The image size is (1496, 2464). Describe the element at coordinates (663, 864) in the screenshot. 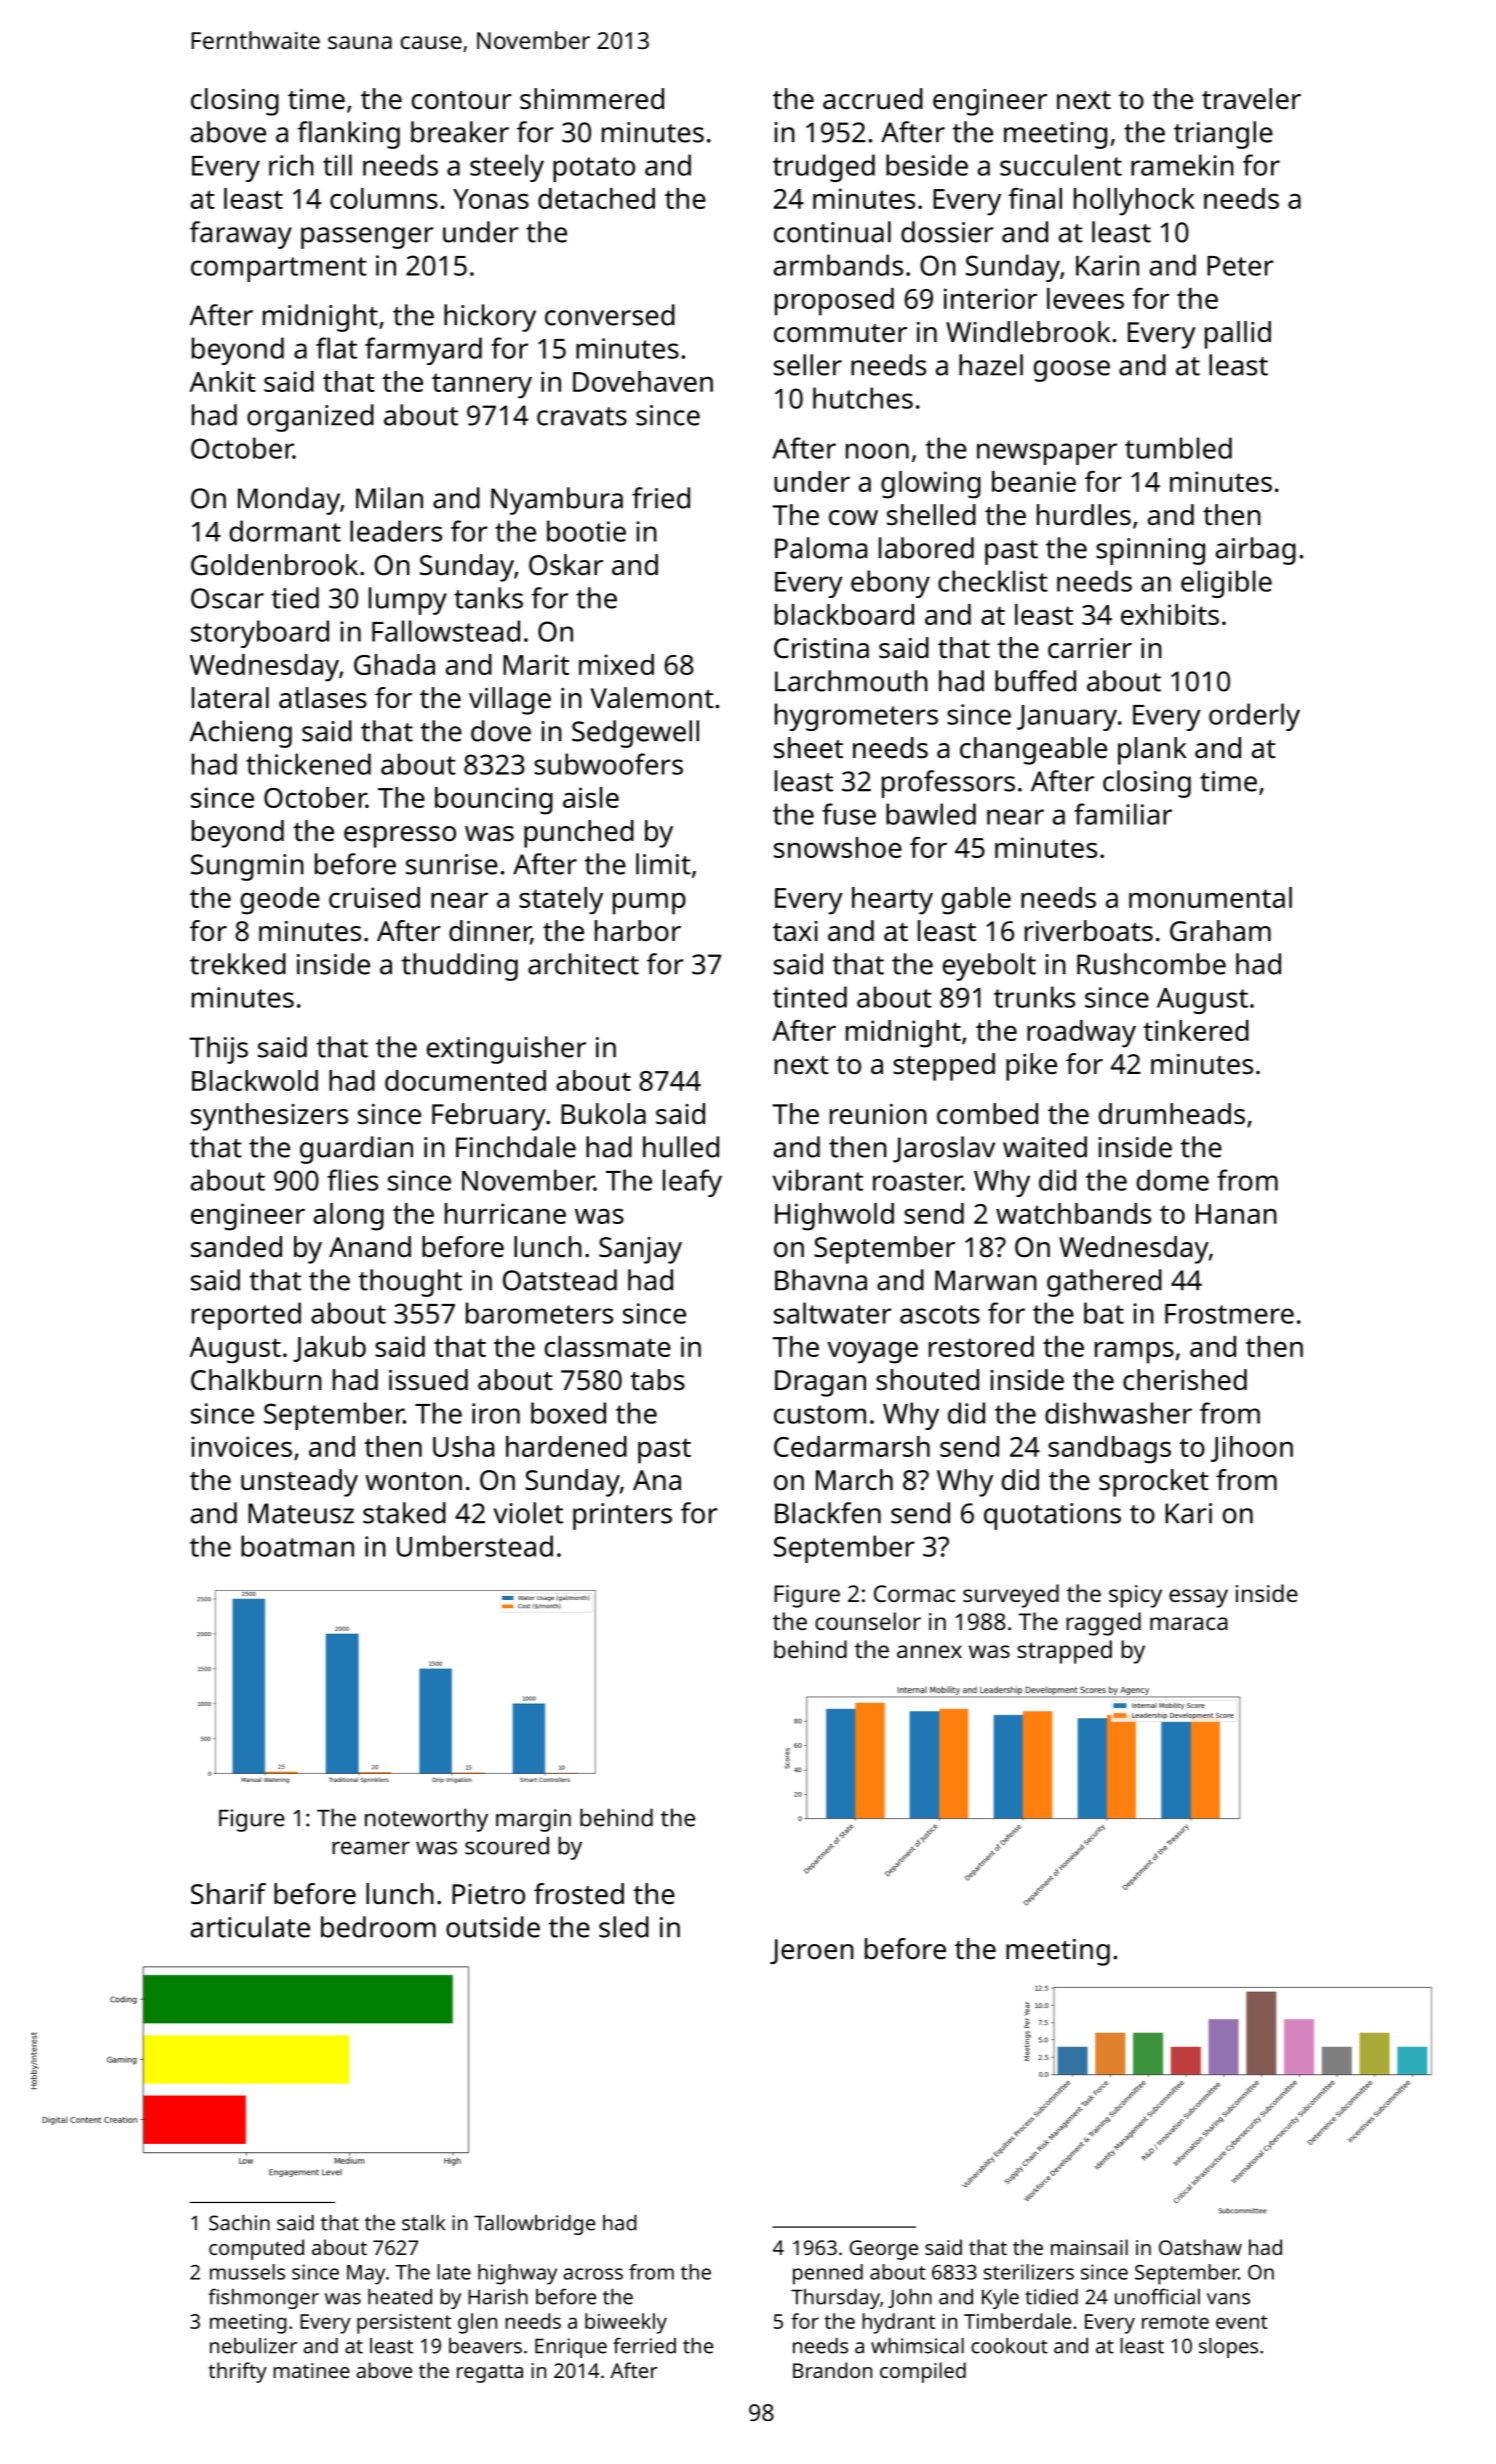

I see `limit` at that location.
